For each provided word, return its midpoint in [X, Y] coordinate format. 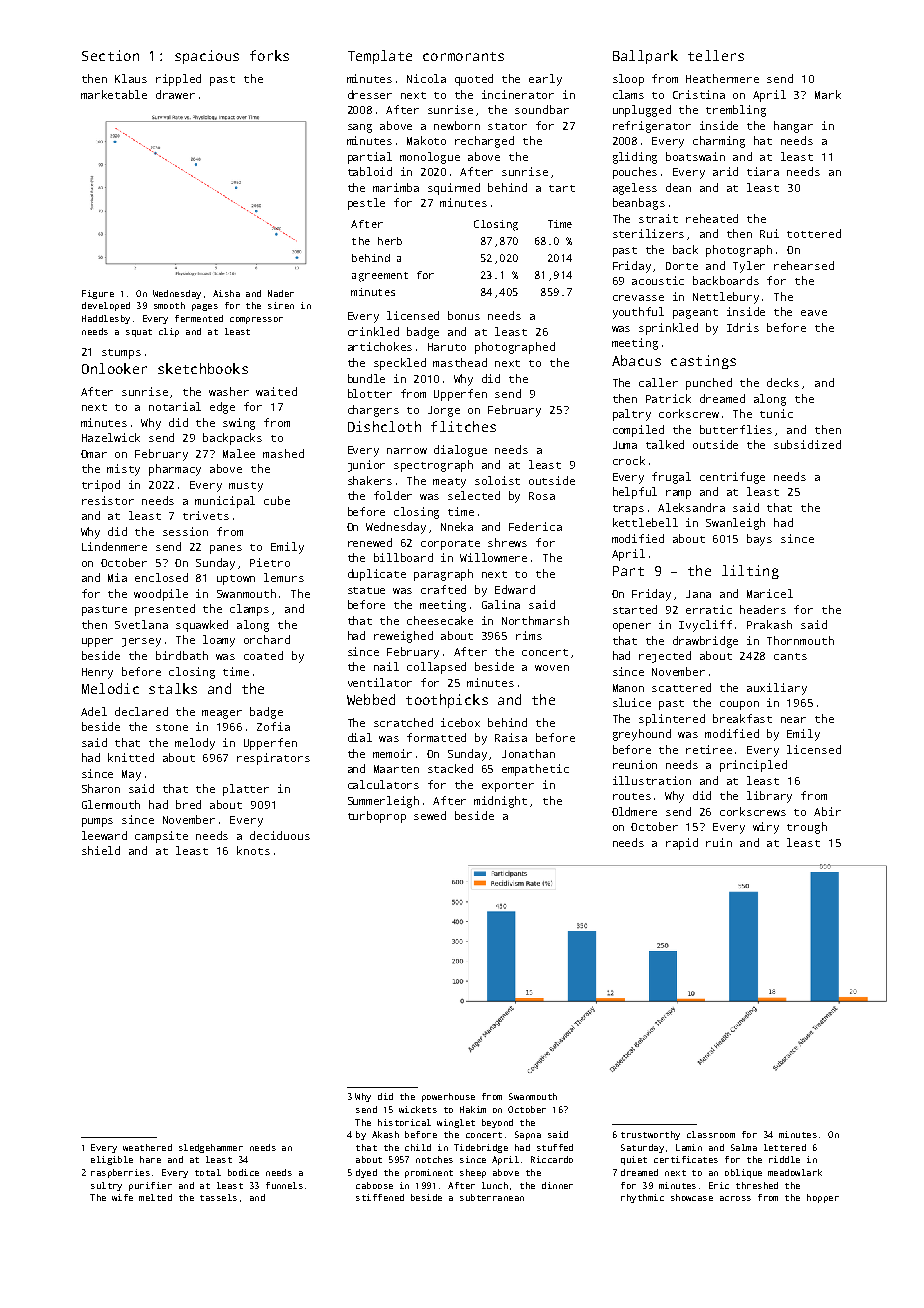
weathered [147, 1147]
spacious [207, 57]
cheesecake [440, 620]
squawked [202, 626]
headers [763, 609]
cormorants [463, 56]
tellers [716, 55]
